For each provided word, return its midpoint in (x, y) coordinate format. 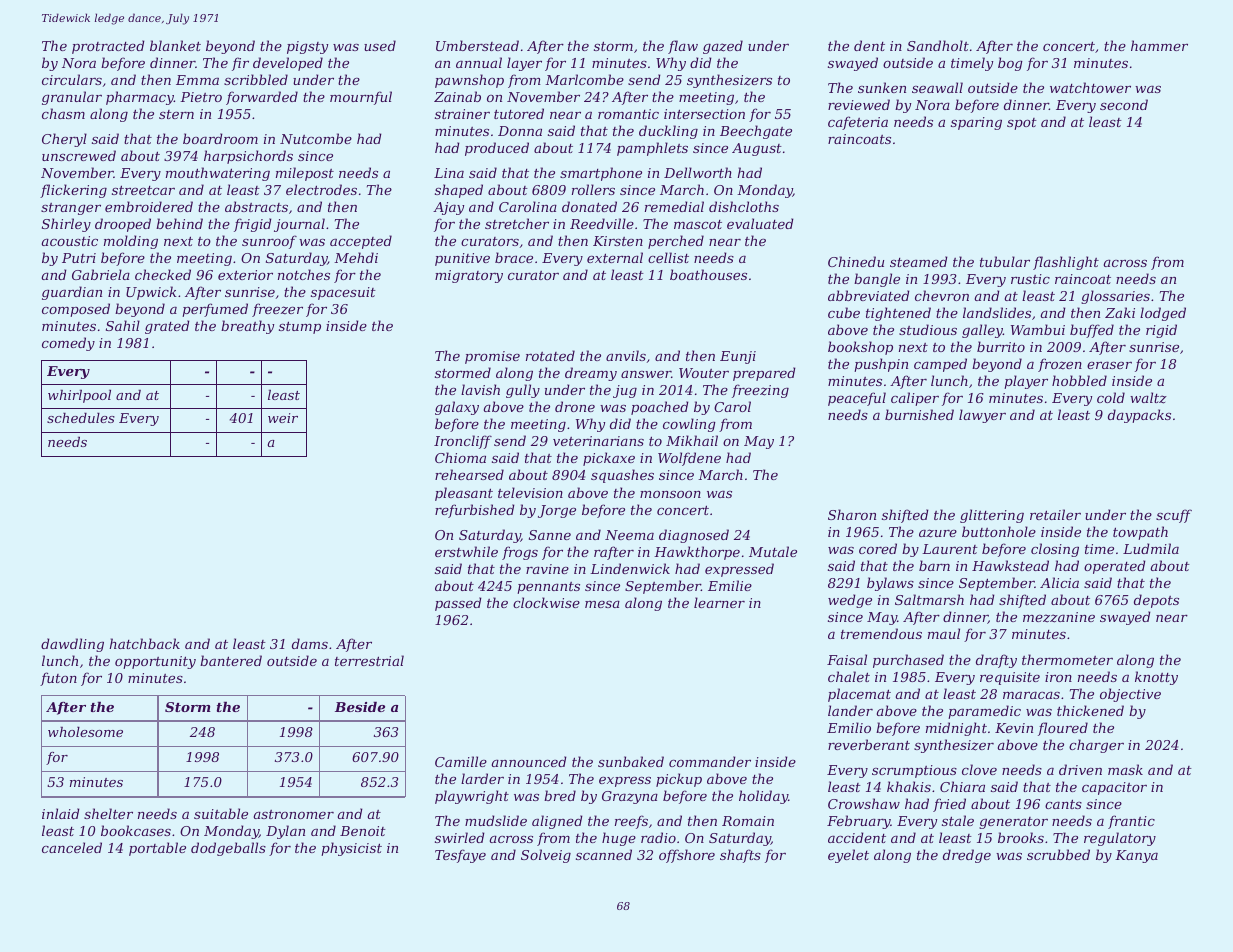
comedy (68, 344)
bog (1010, 64)
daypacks (1139, 416)
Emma (197, 80)
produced (497, 149)
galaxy (457, 408)
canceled (72, 847)
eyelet (848, 856)
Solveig (546, 856)
